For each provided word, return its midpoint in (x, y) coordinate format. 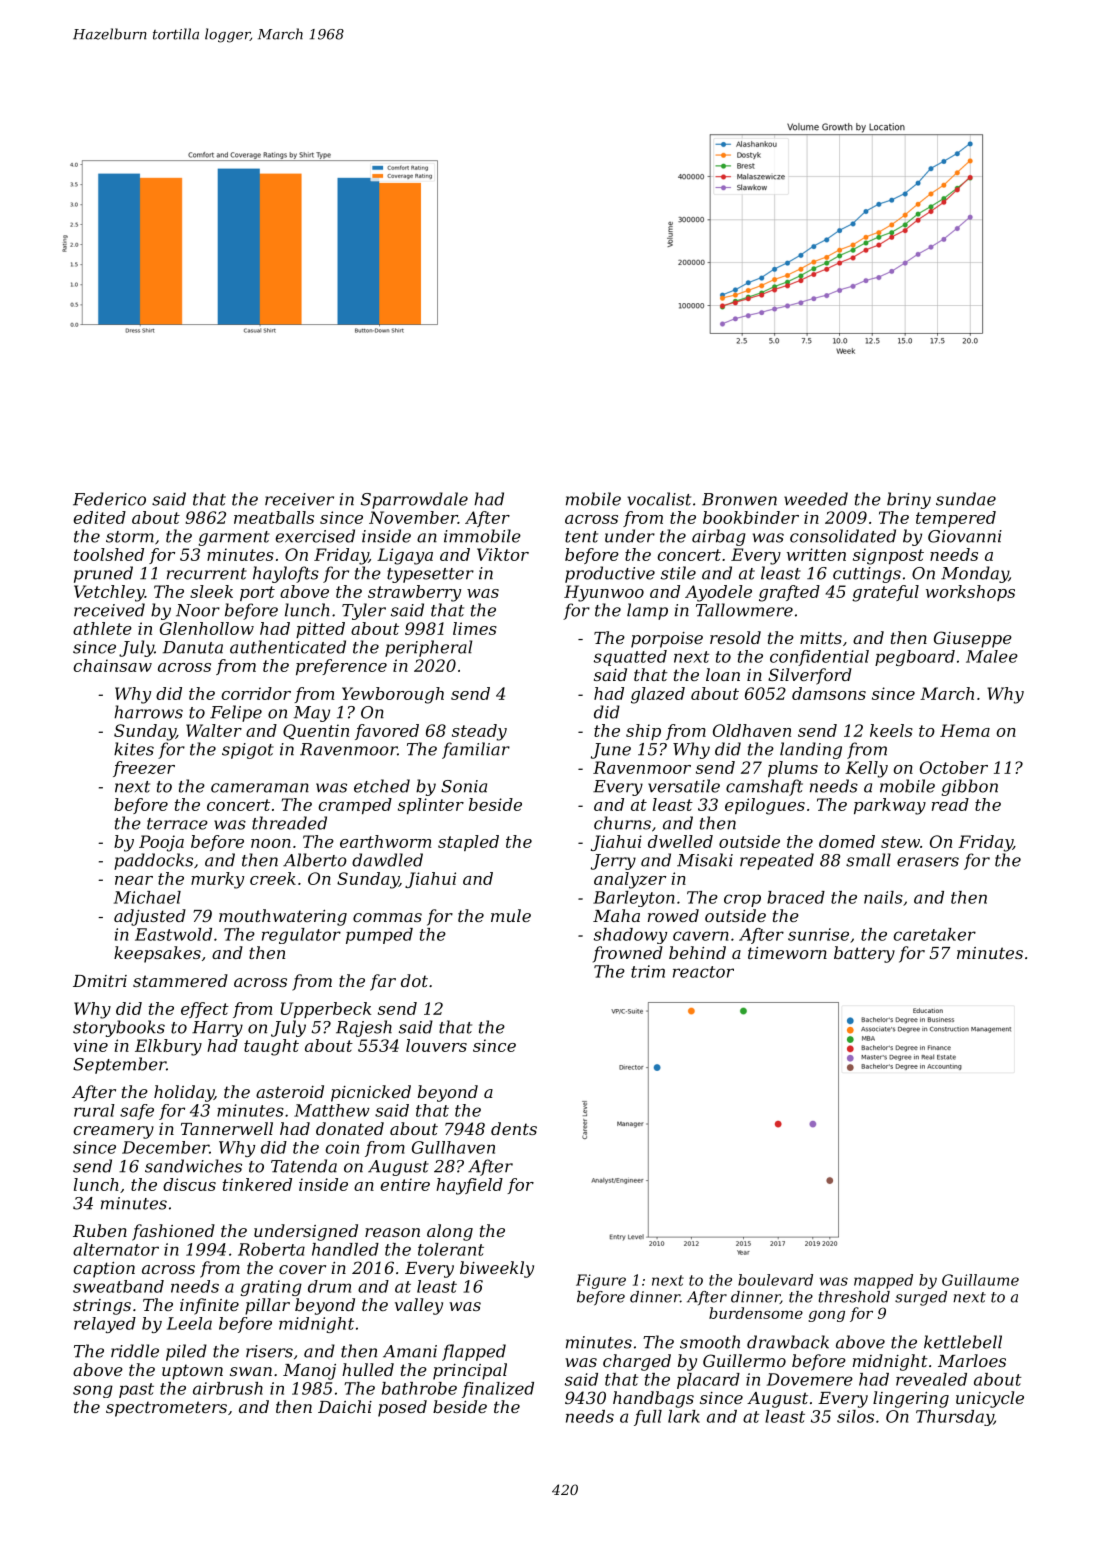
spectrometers (166, 1409)
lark (684, 1416)
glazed (658, 695)
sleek (211, 591)
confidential (819, 658)
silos (855, 1416)
